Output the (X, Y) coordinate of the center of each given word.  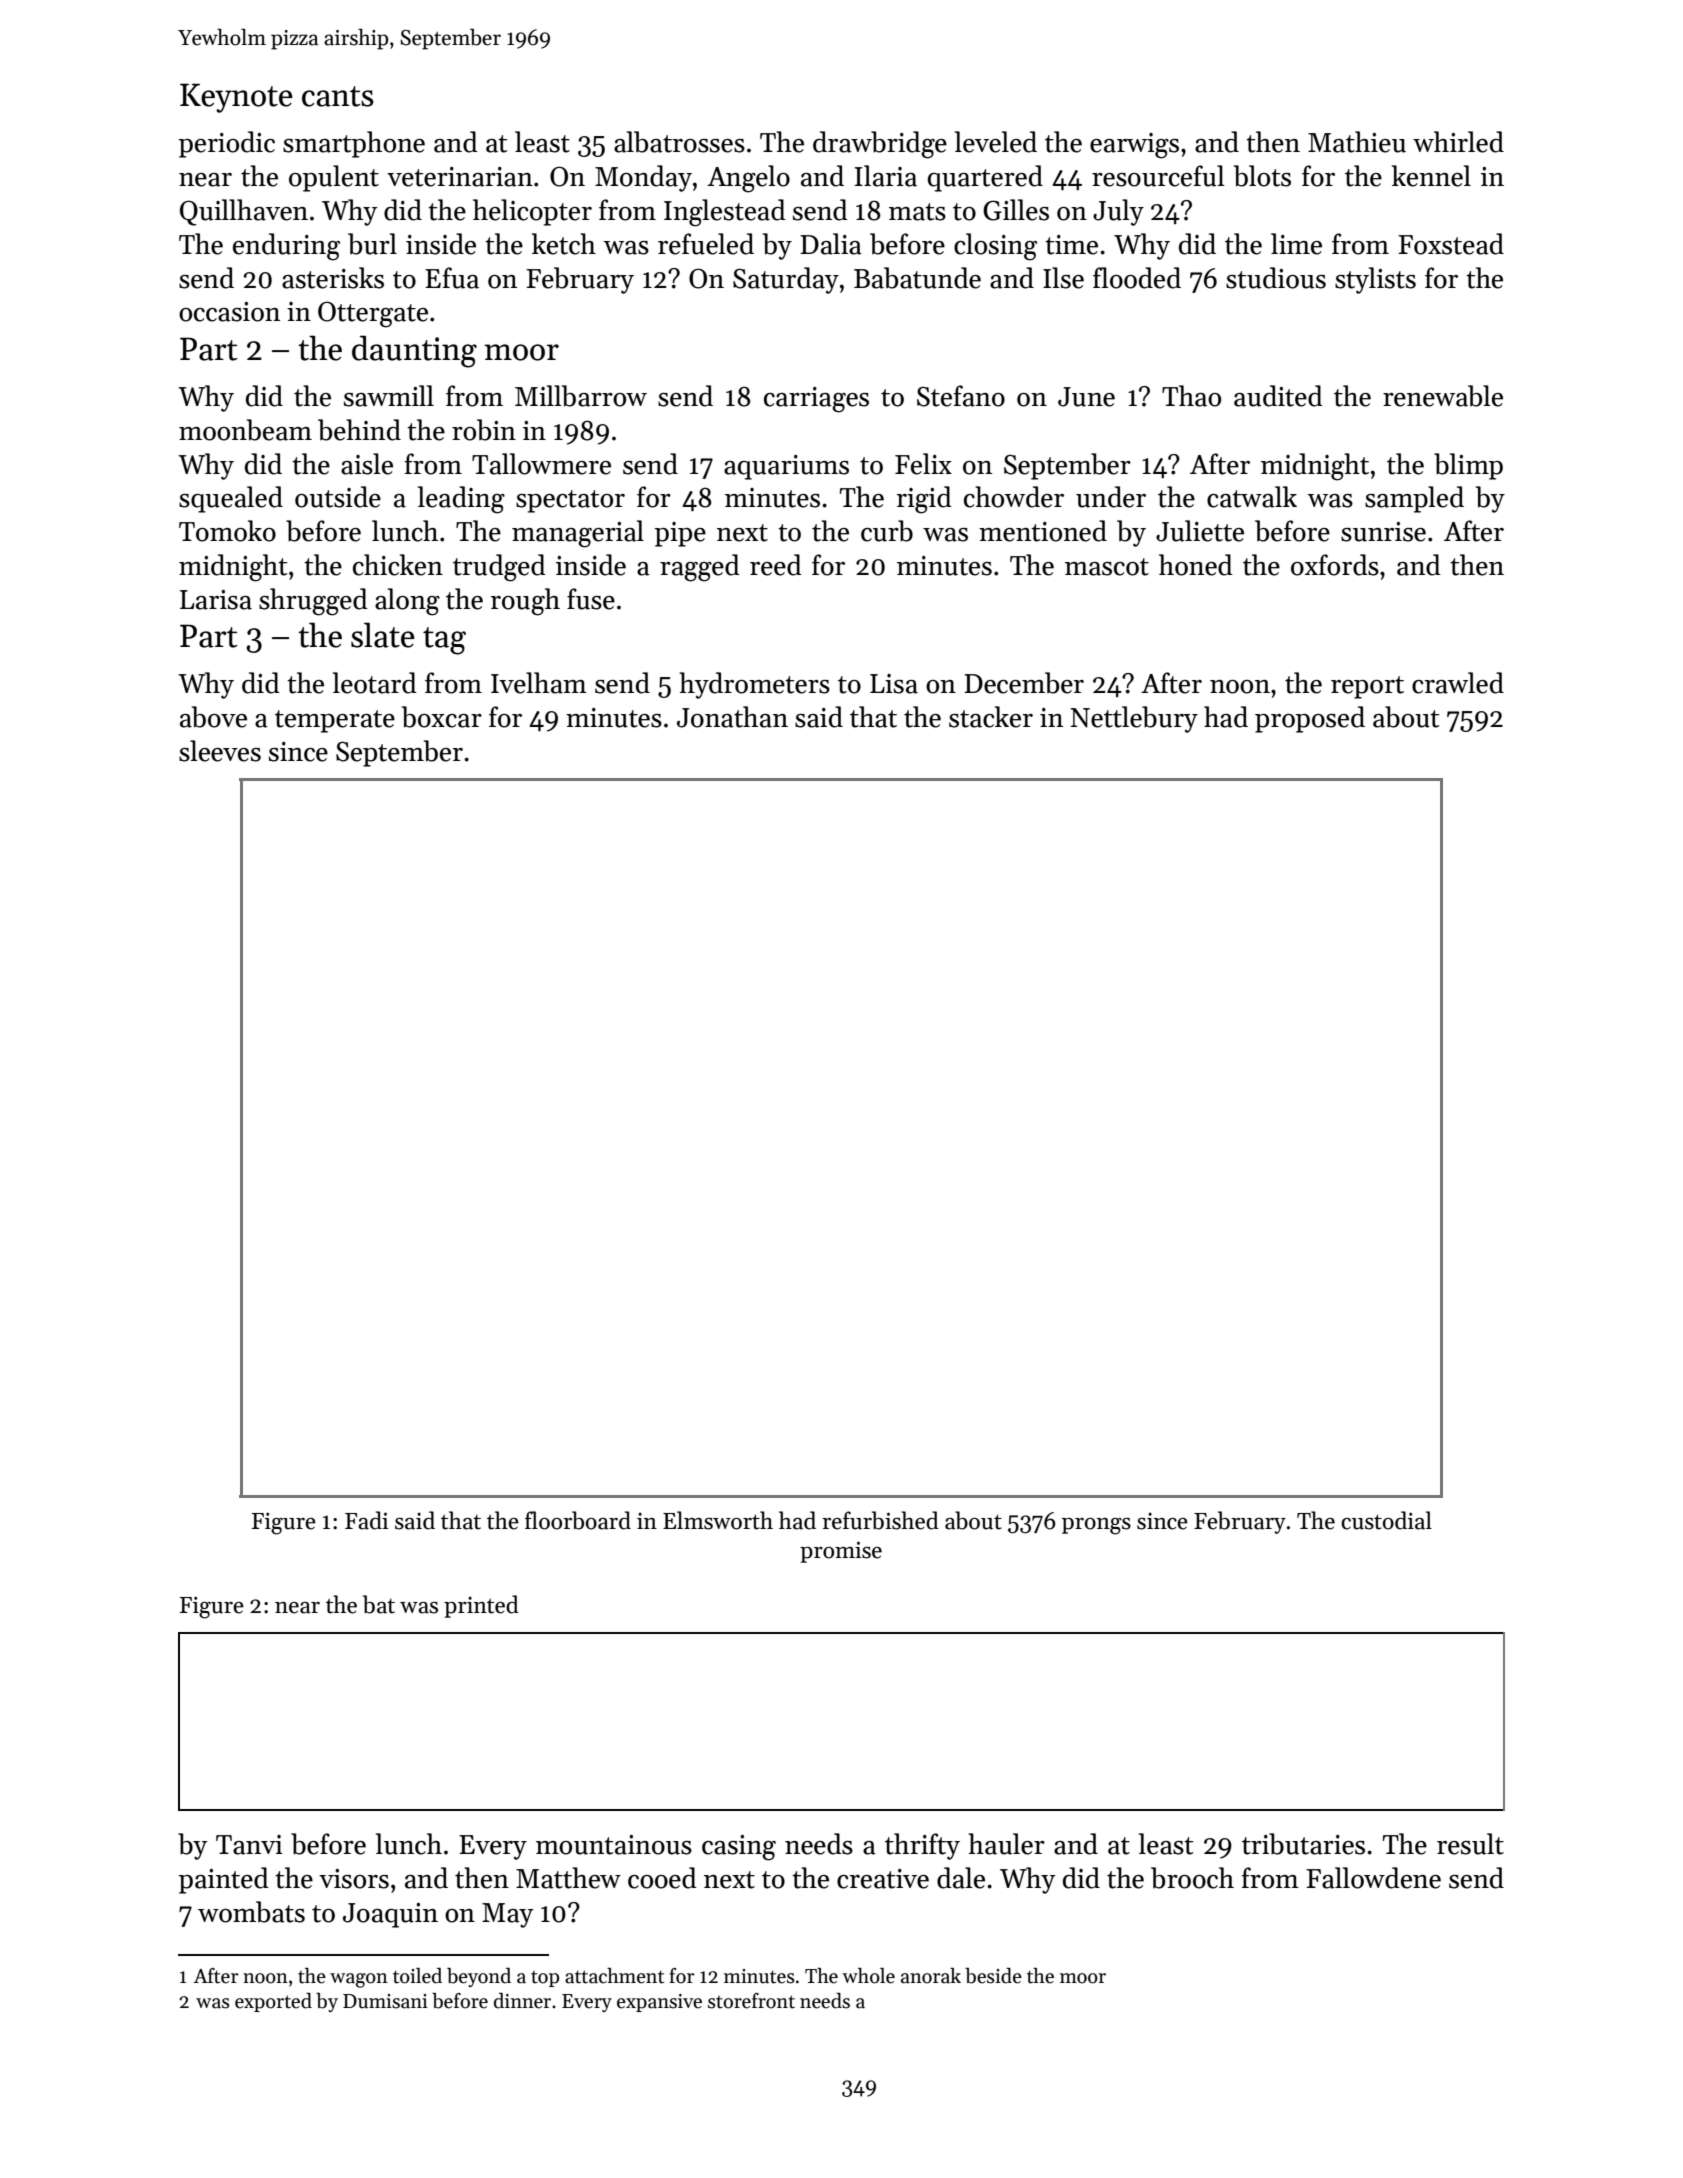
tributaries (1303, 1844)
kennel (1431, 176)
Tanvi (249, 1845)
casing (739, 1848)
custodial (1386, 1520)
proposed (1310, 719)
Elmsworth (718, 1520)
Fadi (366, 1520)
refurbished (880, 1520)
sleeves (220, 751)
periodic (227, 144)
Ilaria (886, 176)
